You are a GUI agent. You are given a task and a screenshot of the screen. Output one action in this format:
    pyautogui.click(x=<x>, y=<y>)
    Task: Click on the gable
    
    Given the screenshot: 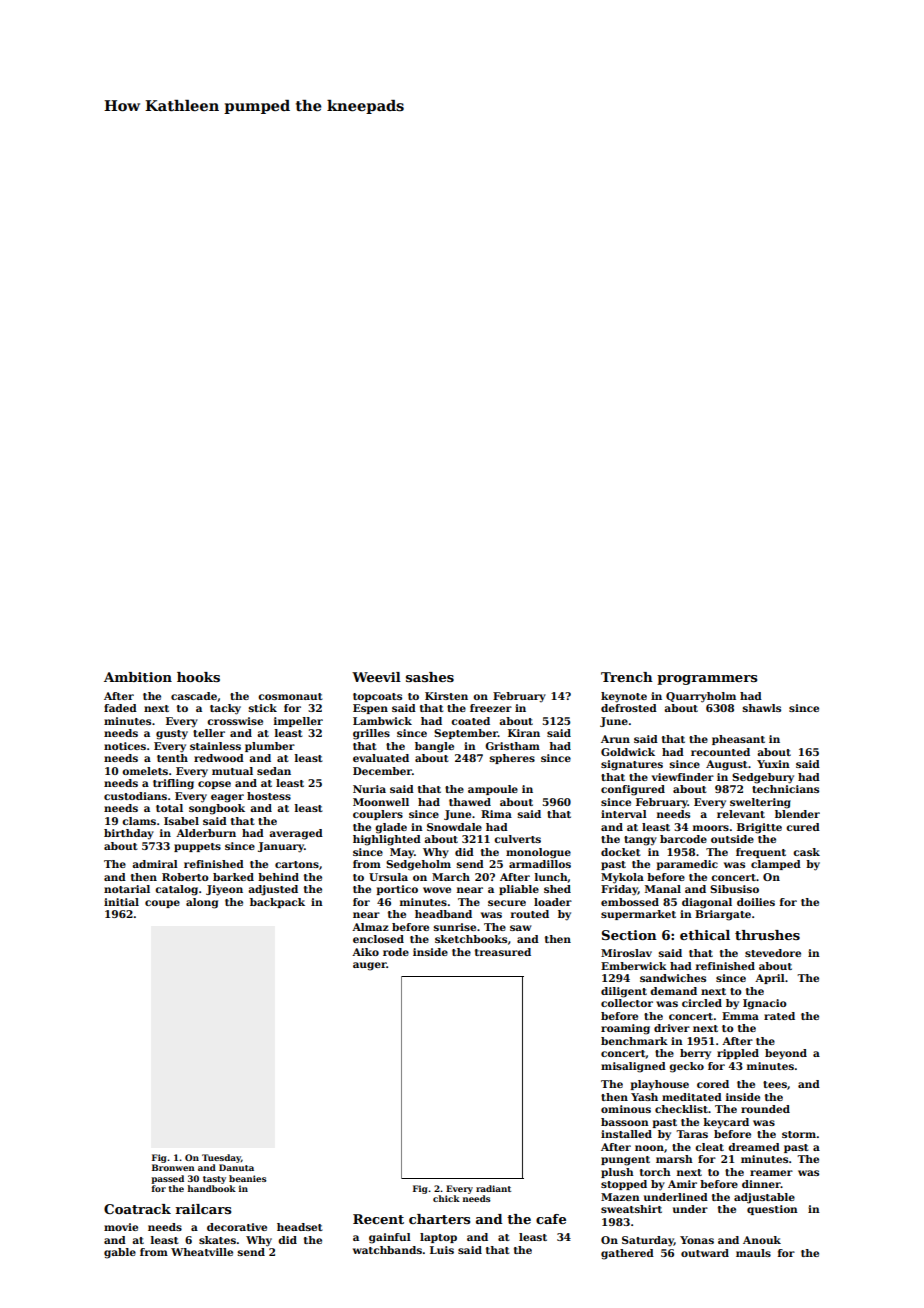 What is the action you would take?
    pyautogui.click(x=120, y=1253)
